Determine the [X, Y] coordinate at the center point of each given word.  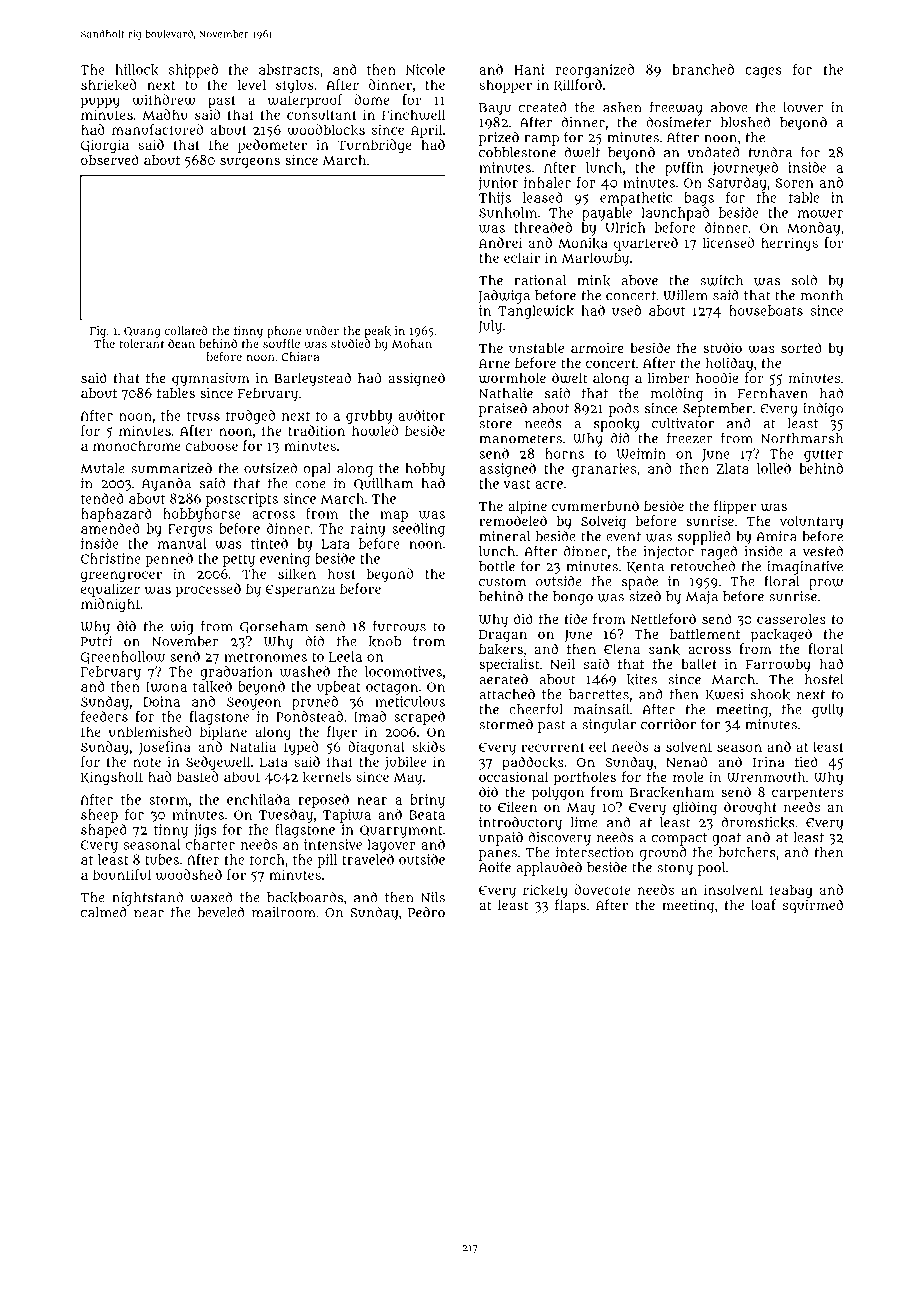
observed [110, 159]
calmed [104, 912]
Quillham [383, 484]
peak [378, 332]
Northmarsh [802, 438]
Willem [685, 295]
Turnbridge [374, 146]
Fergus [190, 530]
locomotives [403, 671]
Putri [96, 641]
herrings [789, 244]
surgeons [250, 163]
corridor [668, 724]
